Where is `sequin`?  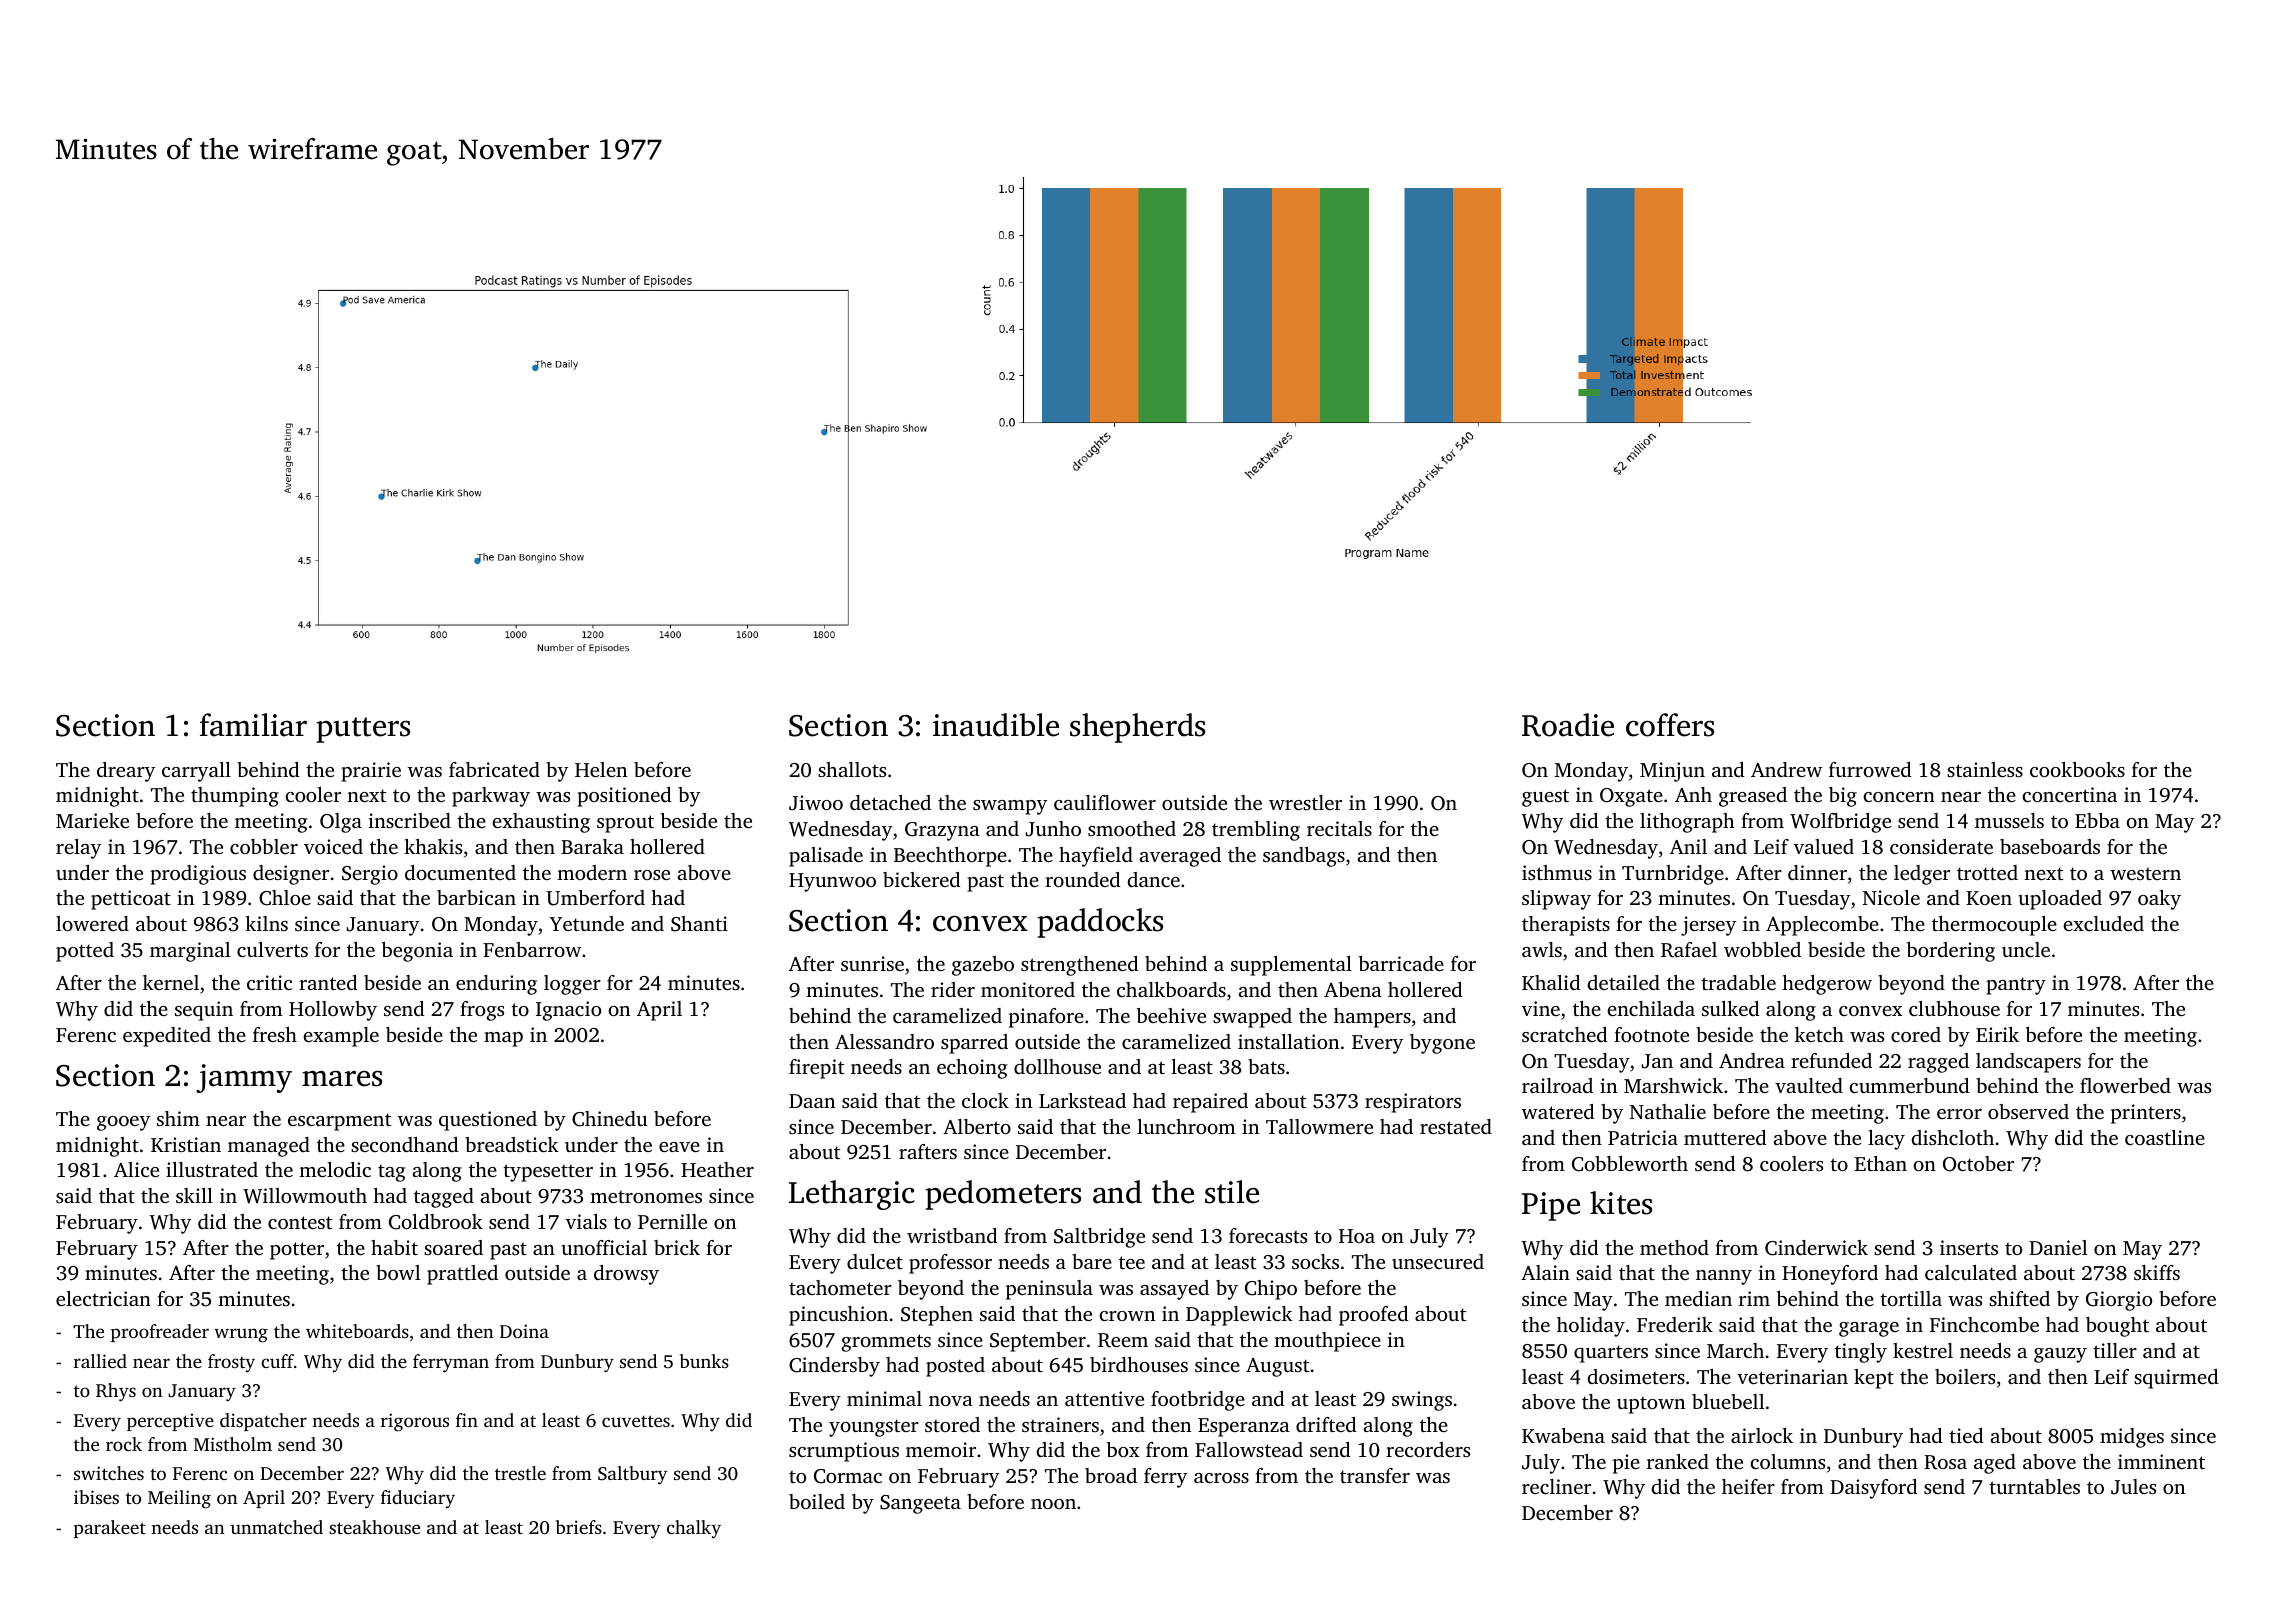 sequin is located at coordinates (204, 1011).
